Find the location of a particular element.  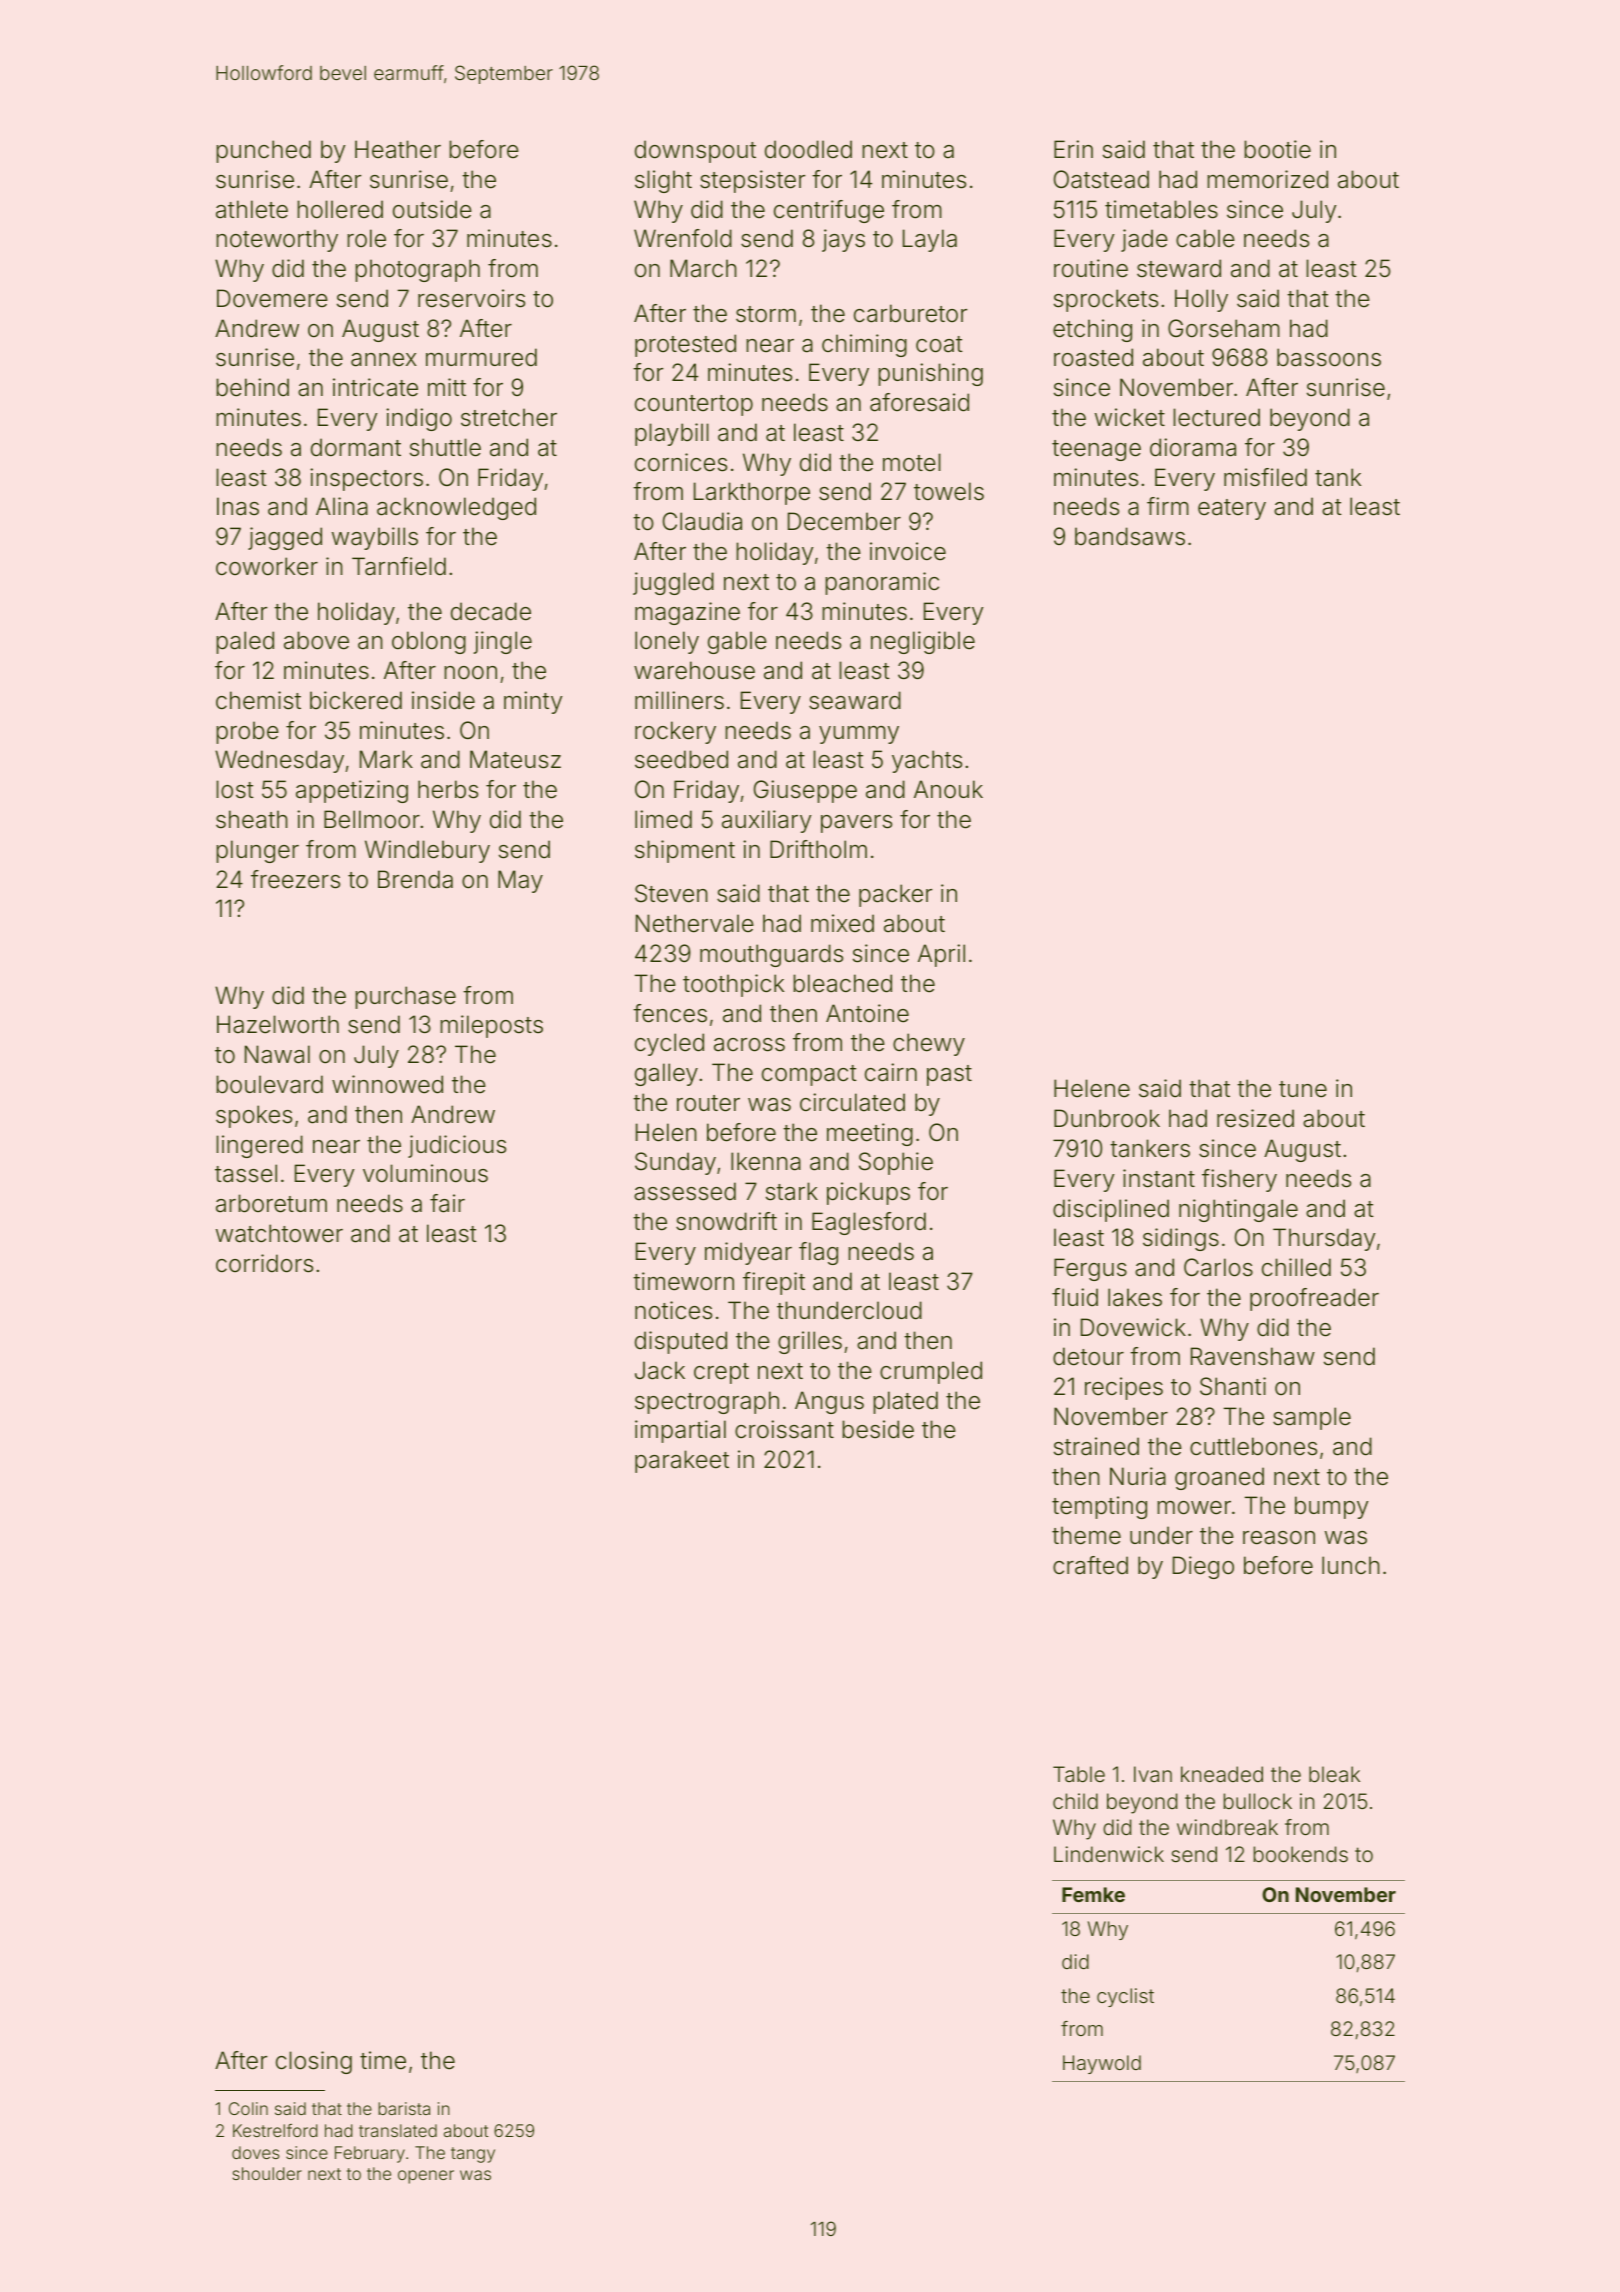

barista is located at coordinates (404, 2108).
